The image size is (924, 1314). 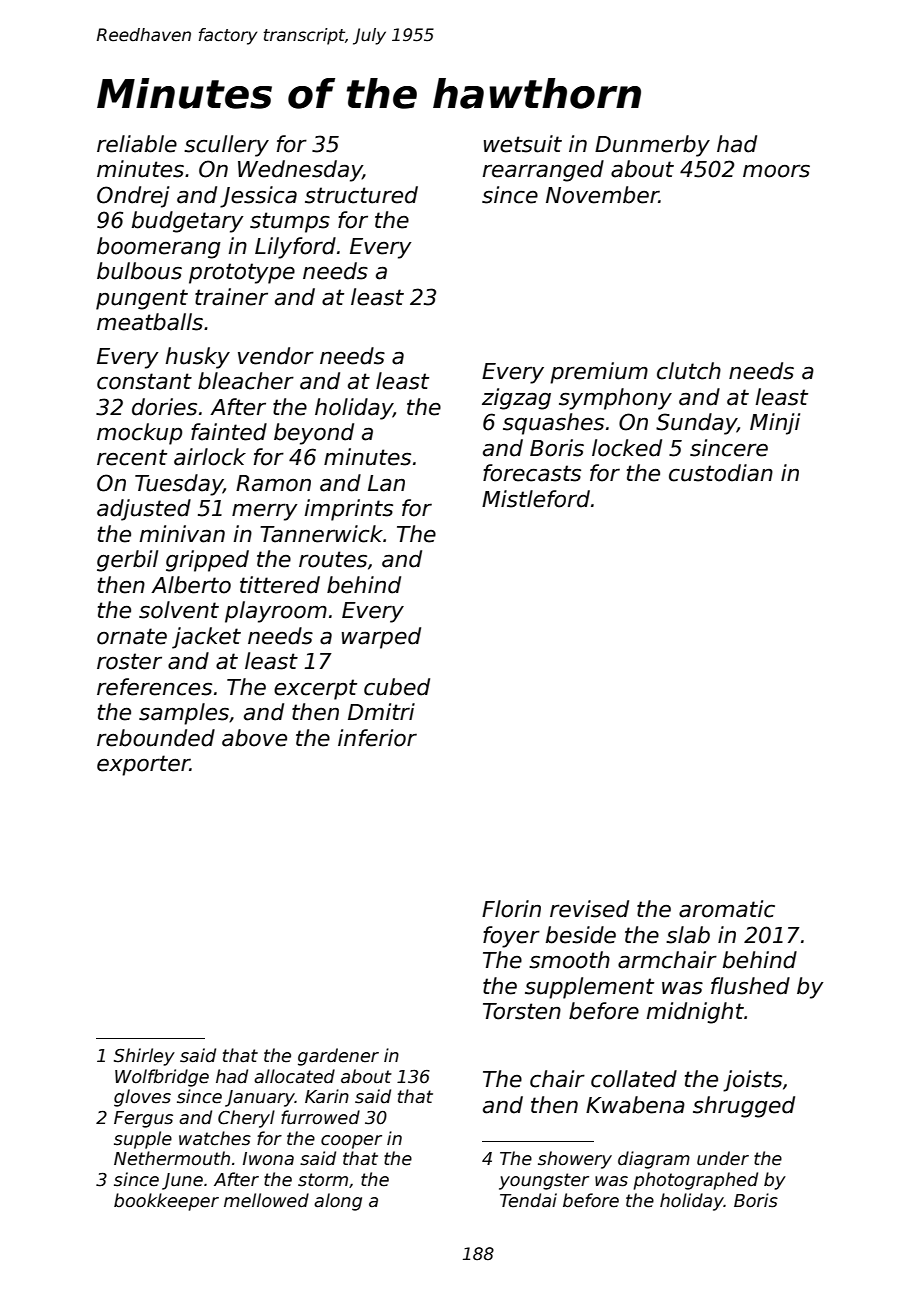 I want to click on moors, so click(x=776, y=171).
